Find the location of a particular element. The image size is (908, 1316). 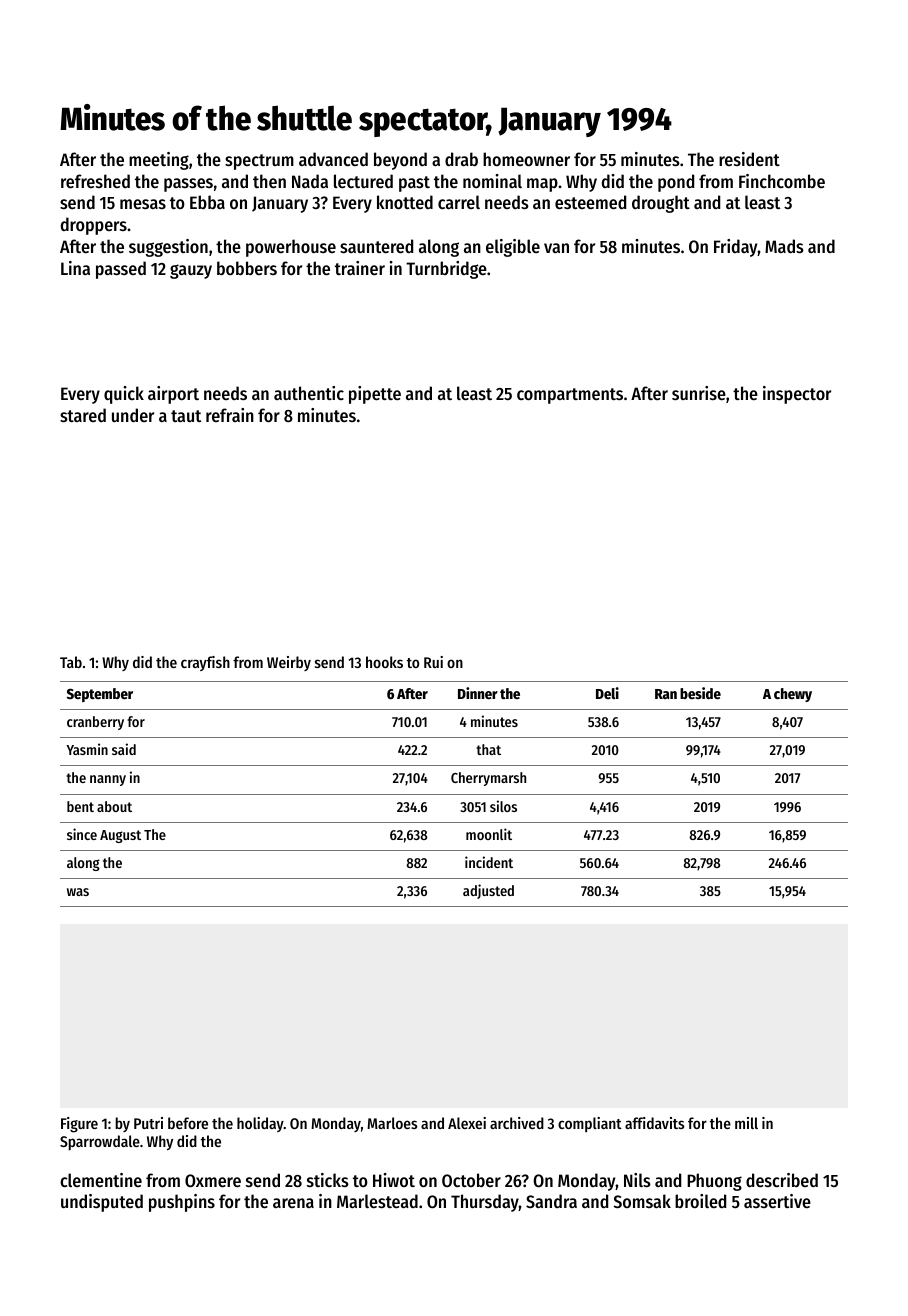

nanny is located at coordinates (108, 780).
